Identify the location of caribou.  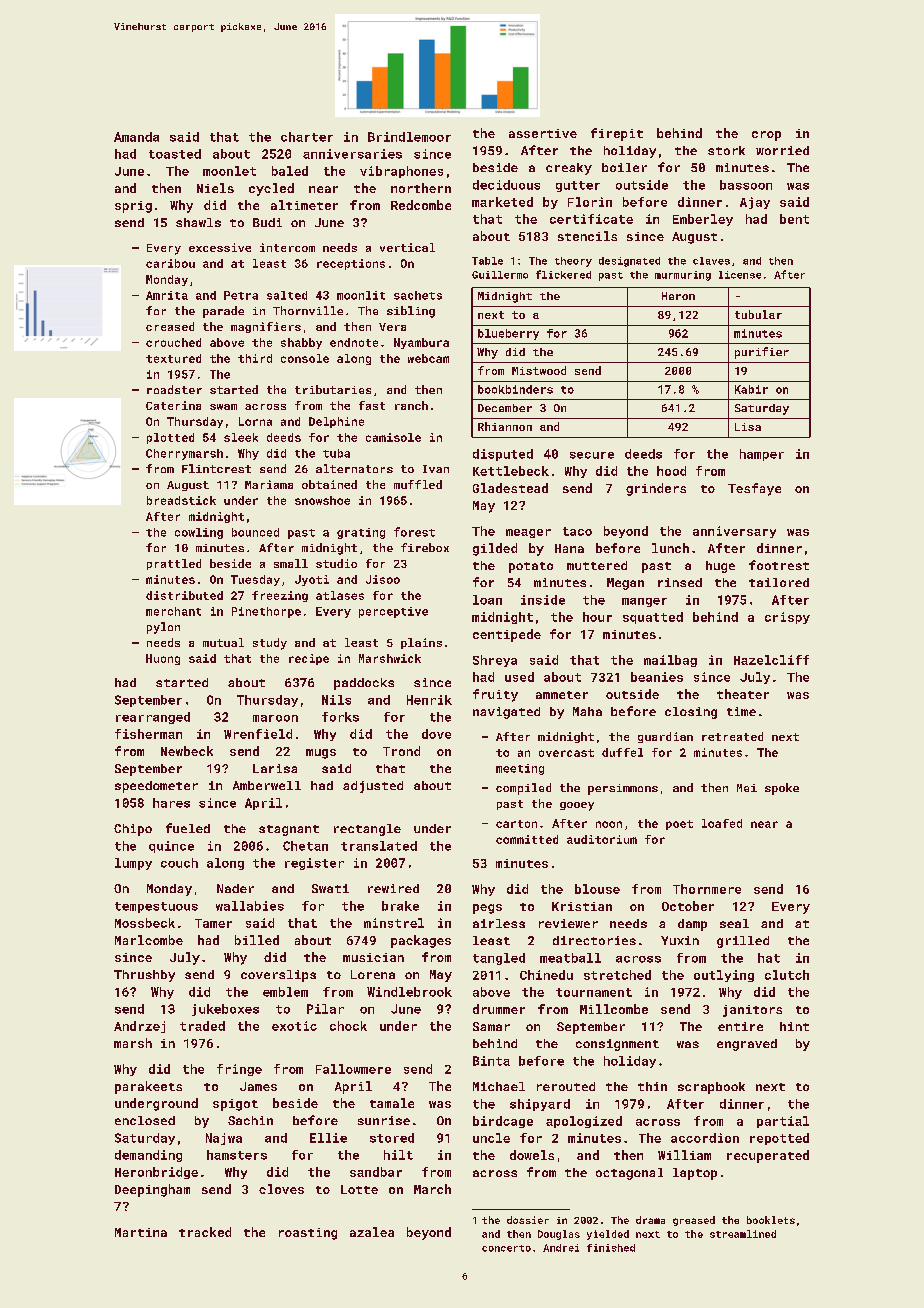
(170, 263).
